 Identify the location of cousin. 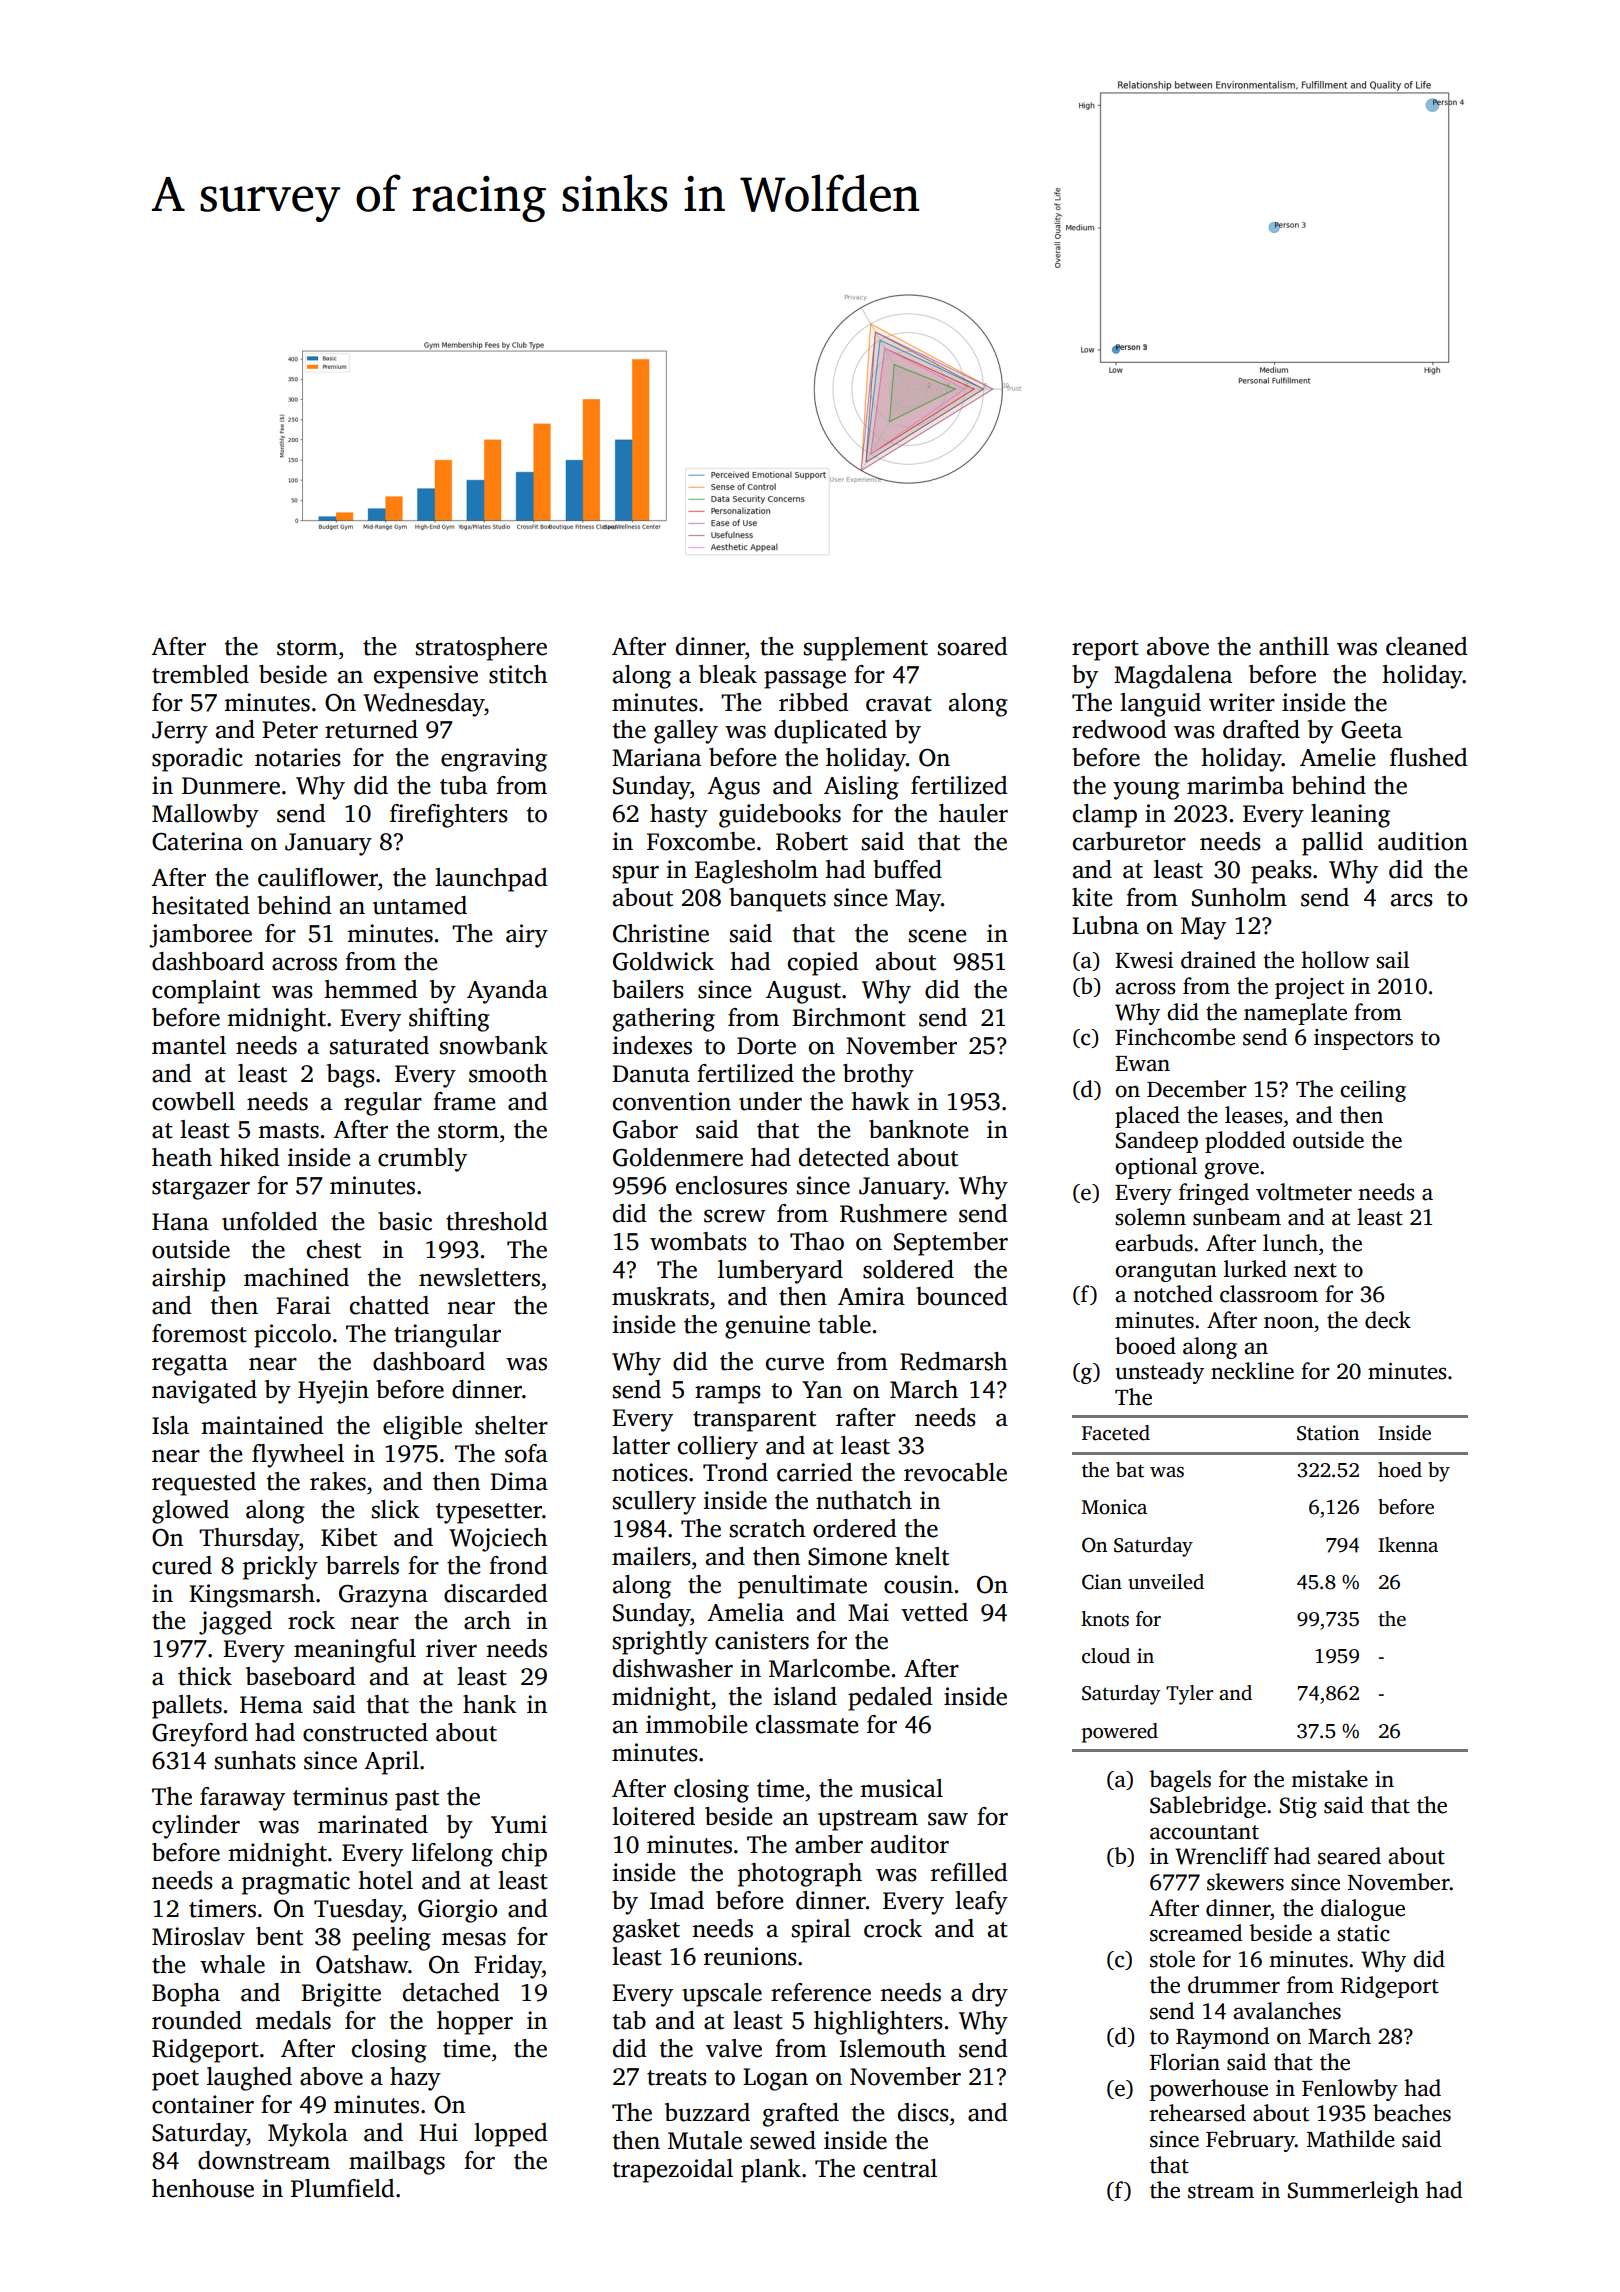
(918, 1584).
